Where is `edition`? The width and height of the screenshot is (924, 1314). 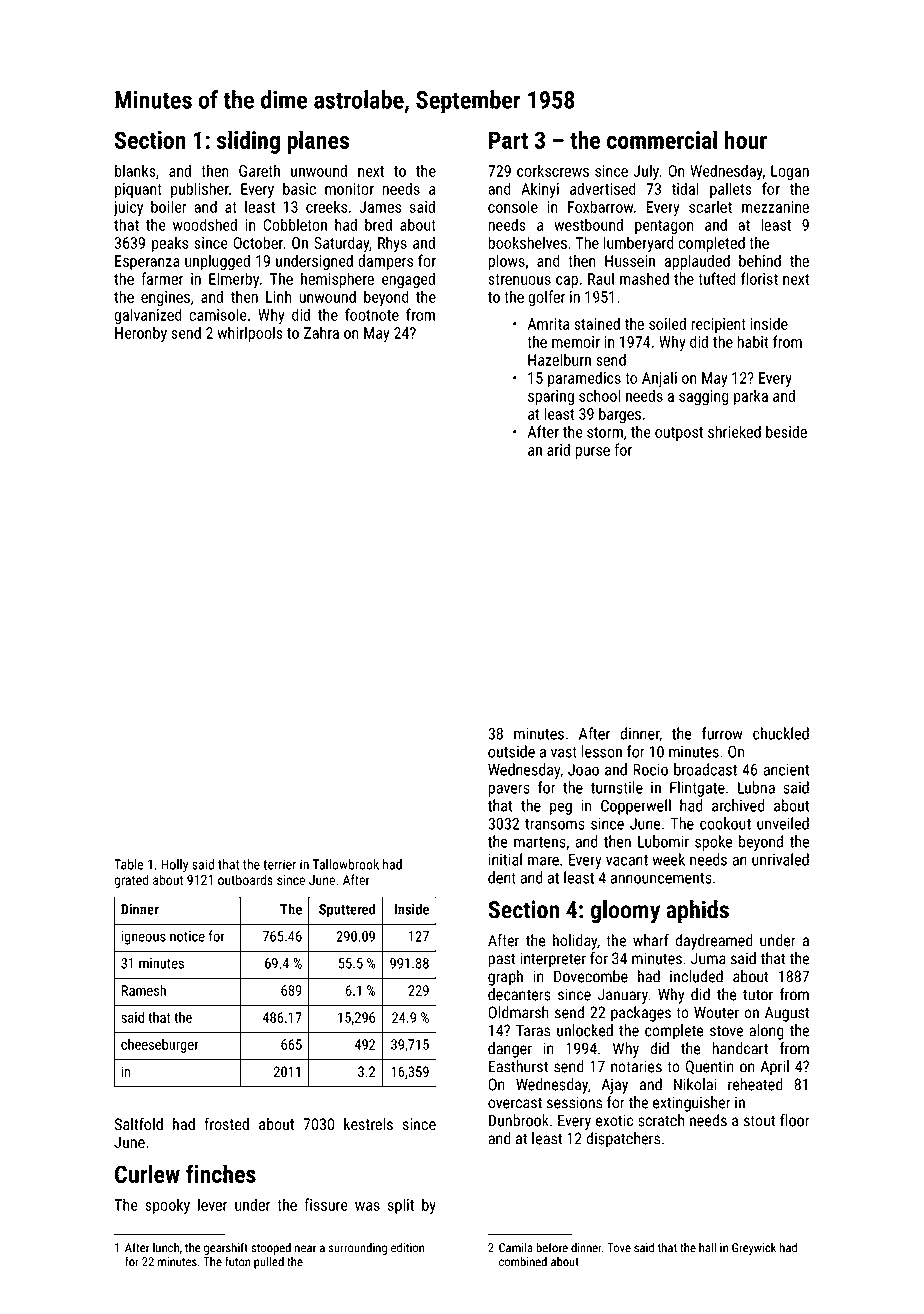 edition is located at coordinates (407, 1247).
